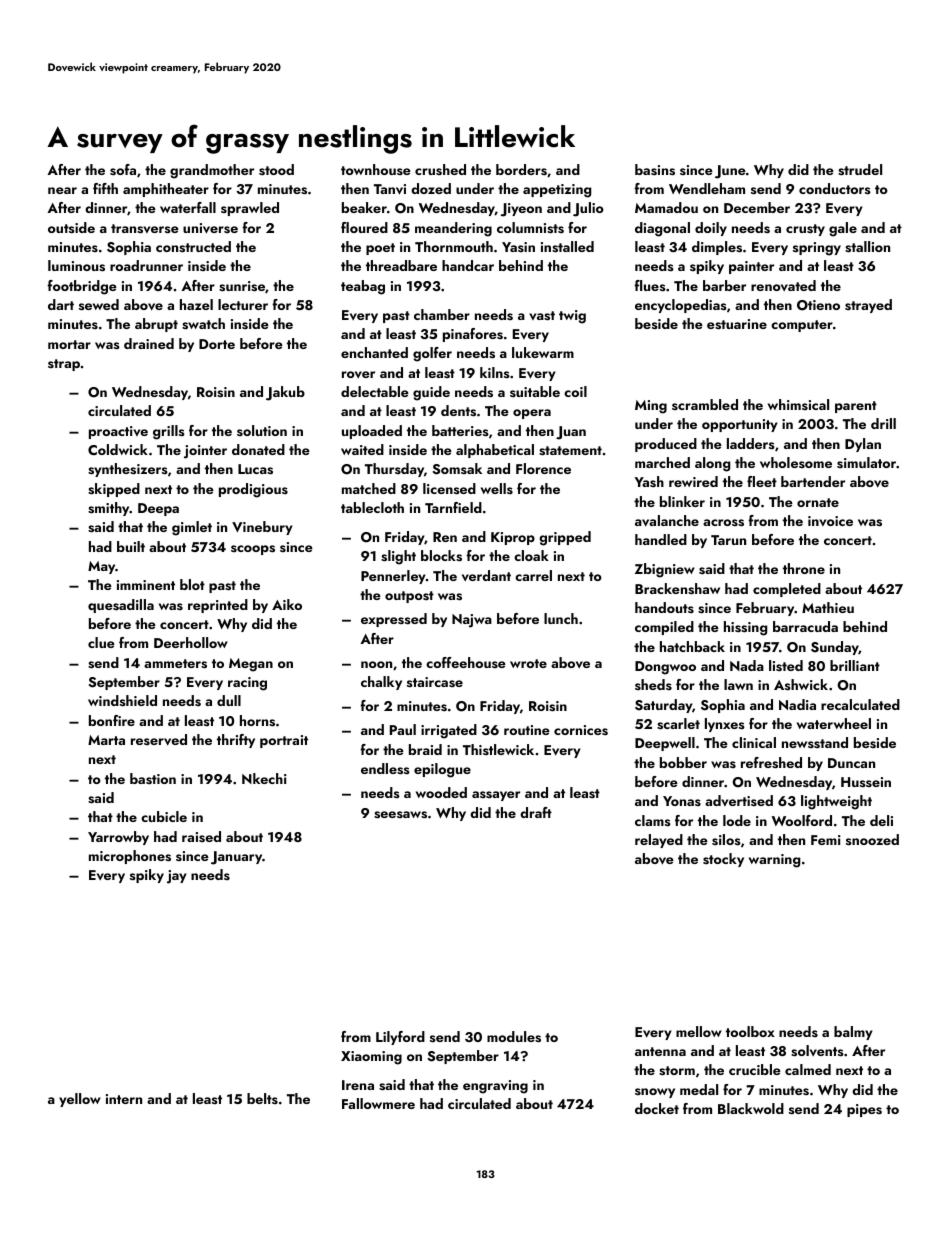  Describe the element at coordinates (153, 779) in the screenshot. I see `bastion` at that location.
